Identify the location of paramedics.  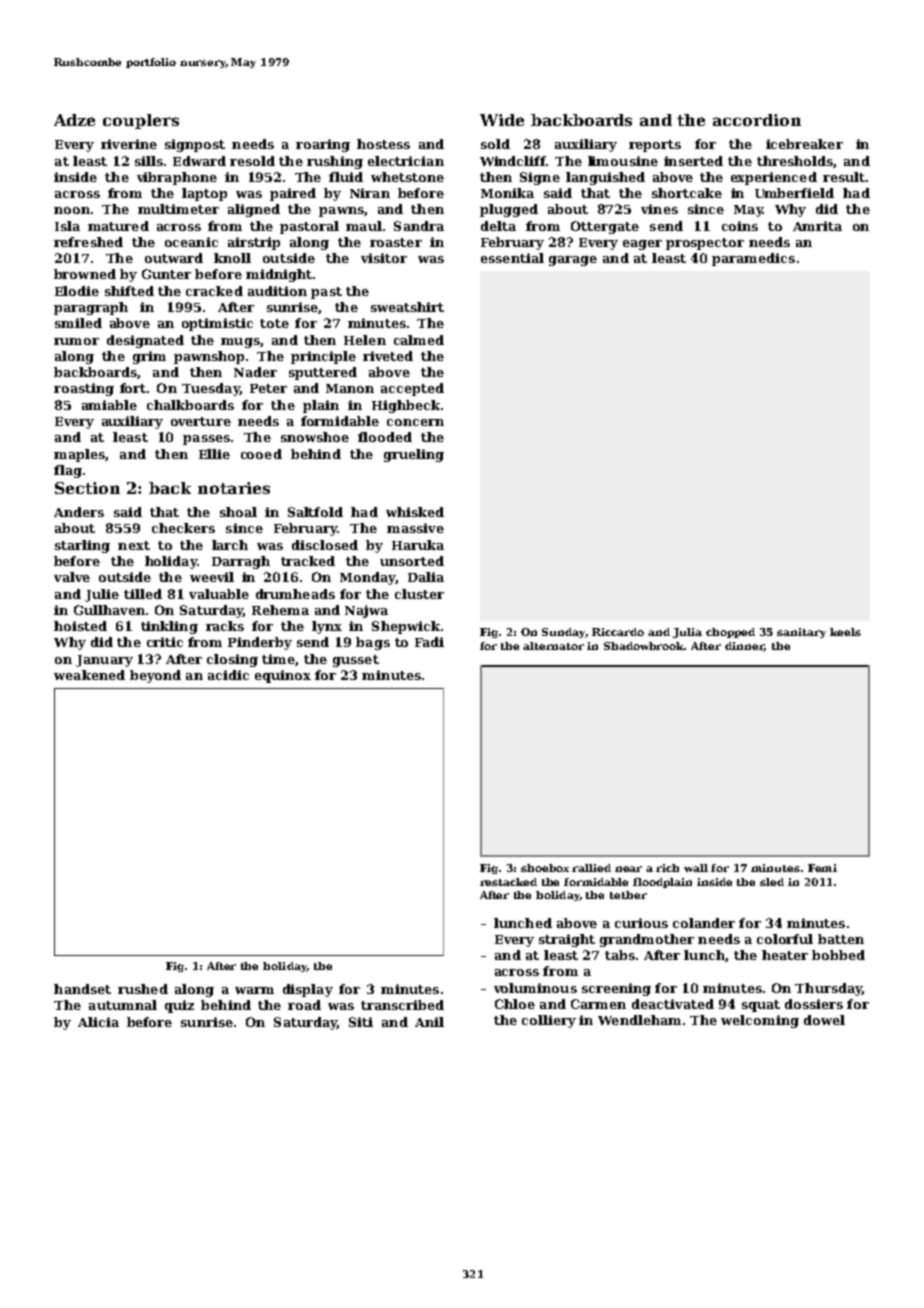
(753, 259).
